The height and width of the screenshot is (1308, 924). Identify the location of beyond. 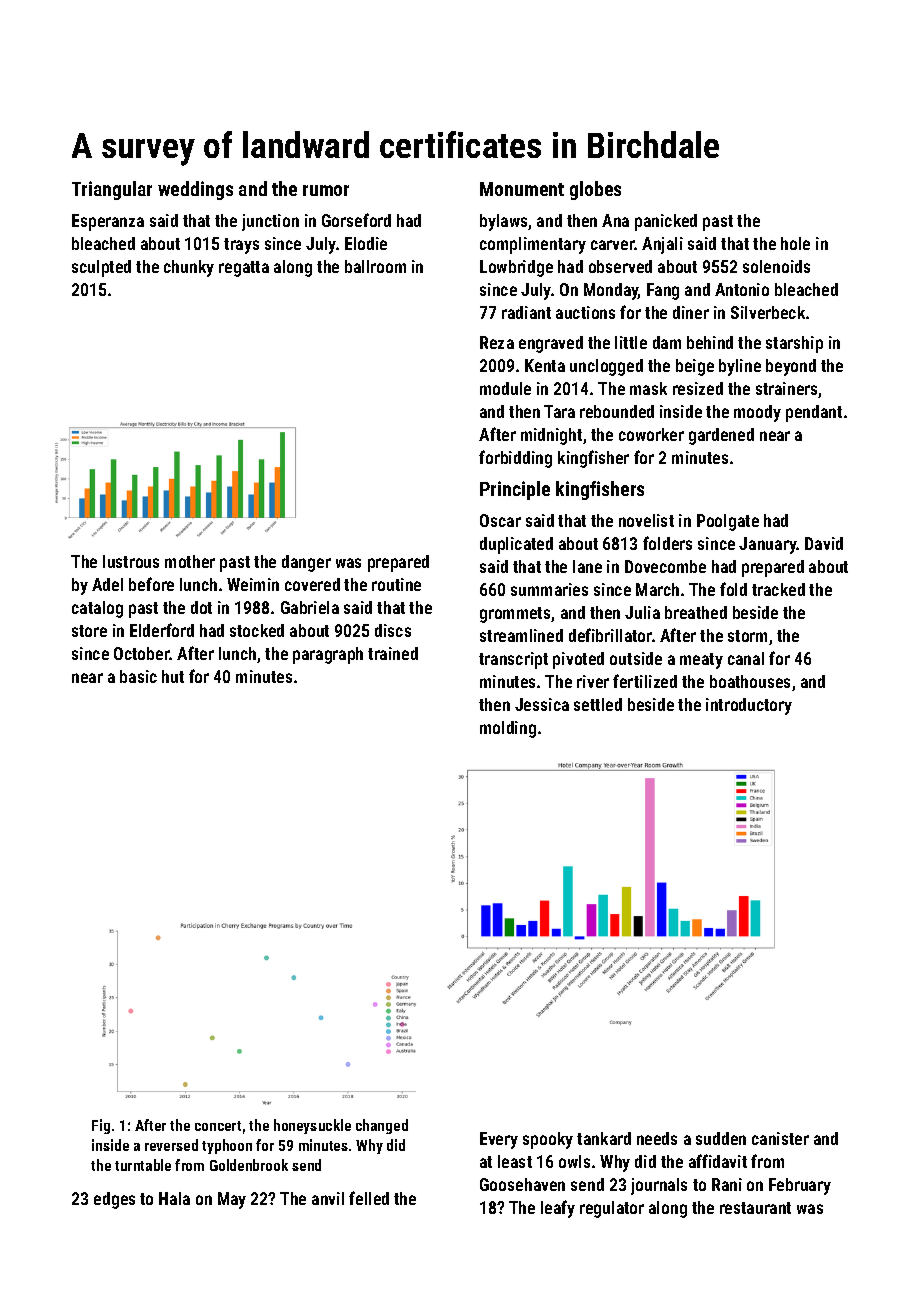
(791, 367).
